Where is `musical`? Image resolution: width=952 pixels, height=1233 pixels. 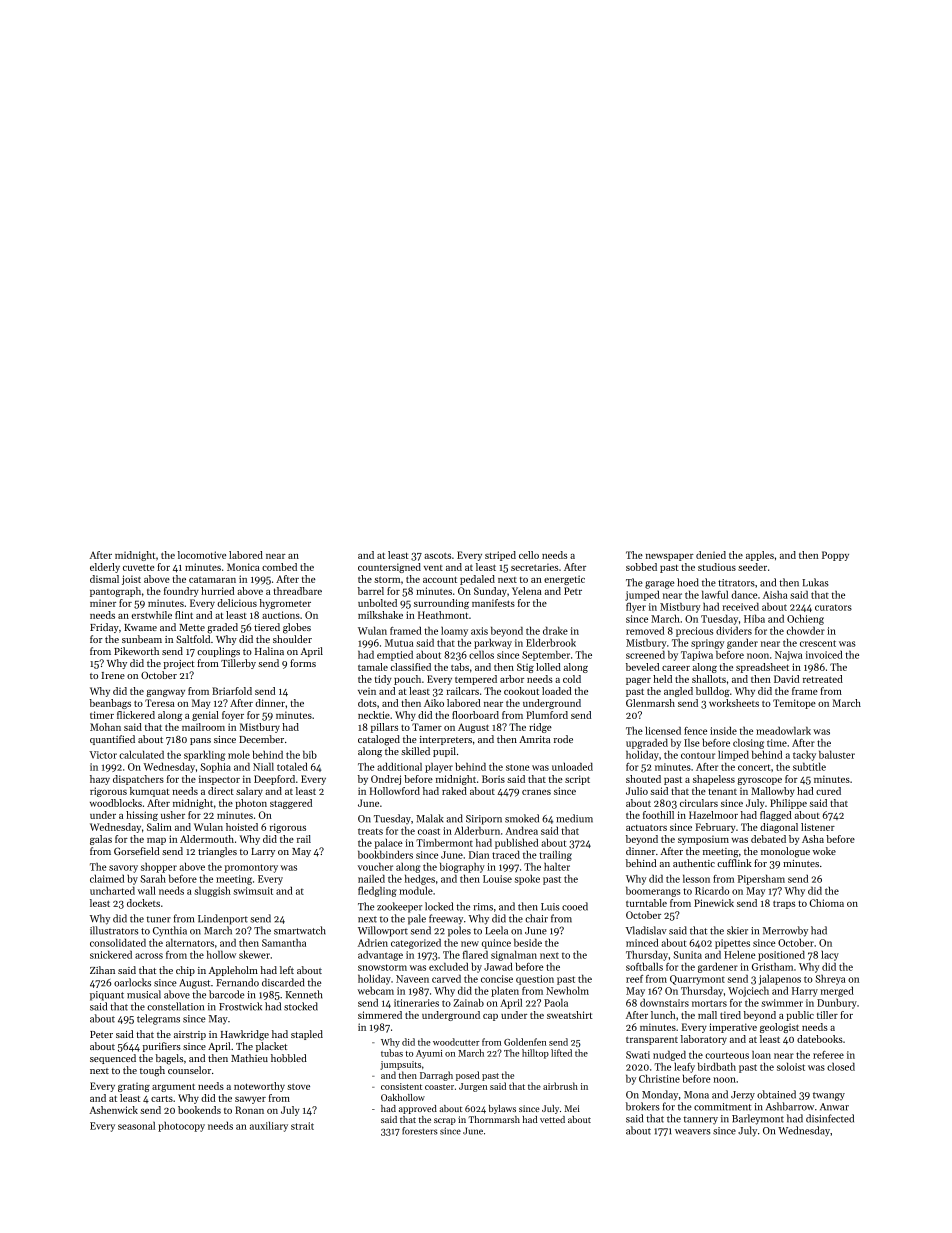 musical is located at coordinates (144, 994).
